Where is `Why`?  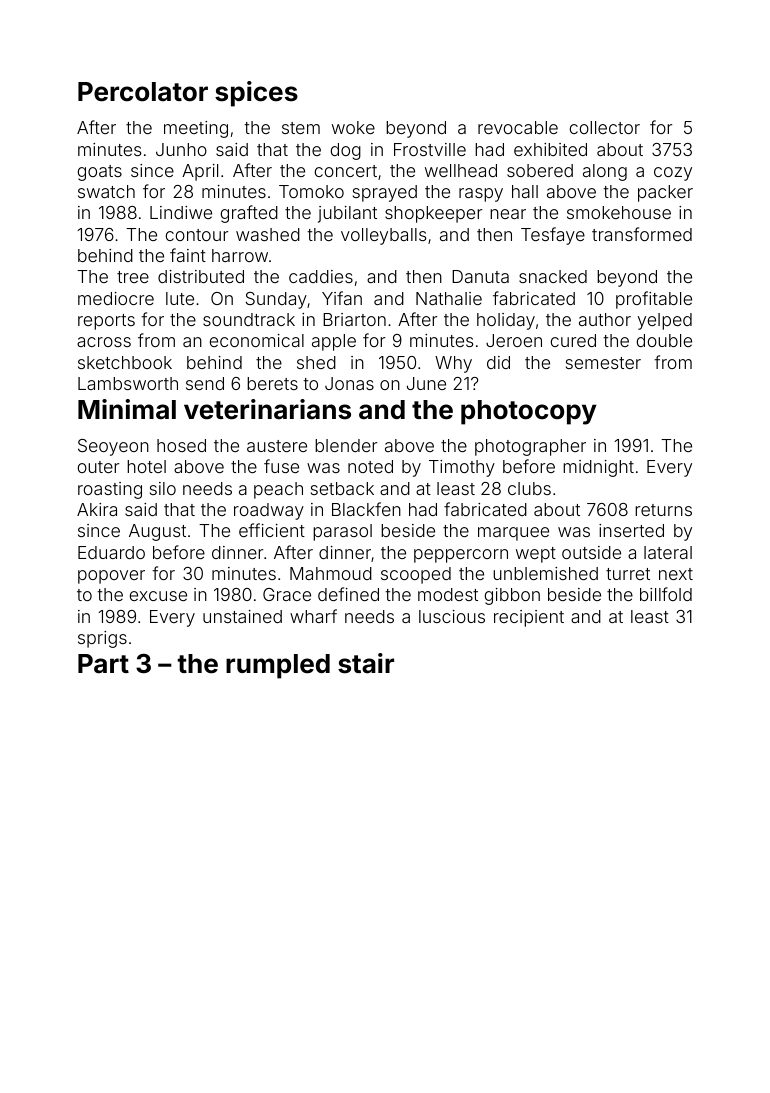
Why is located at coordinates (453, 364).
